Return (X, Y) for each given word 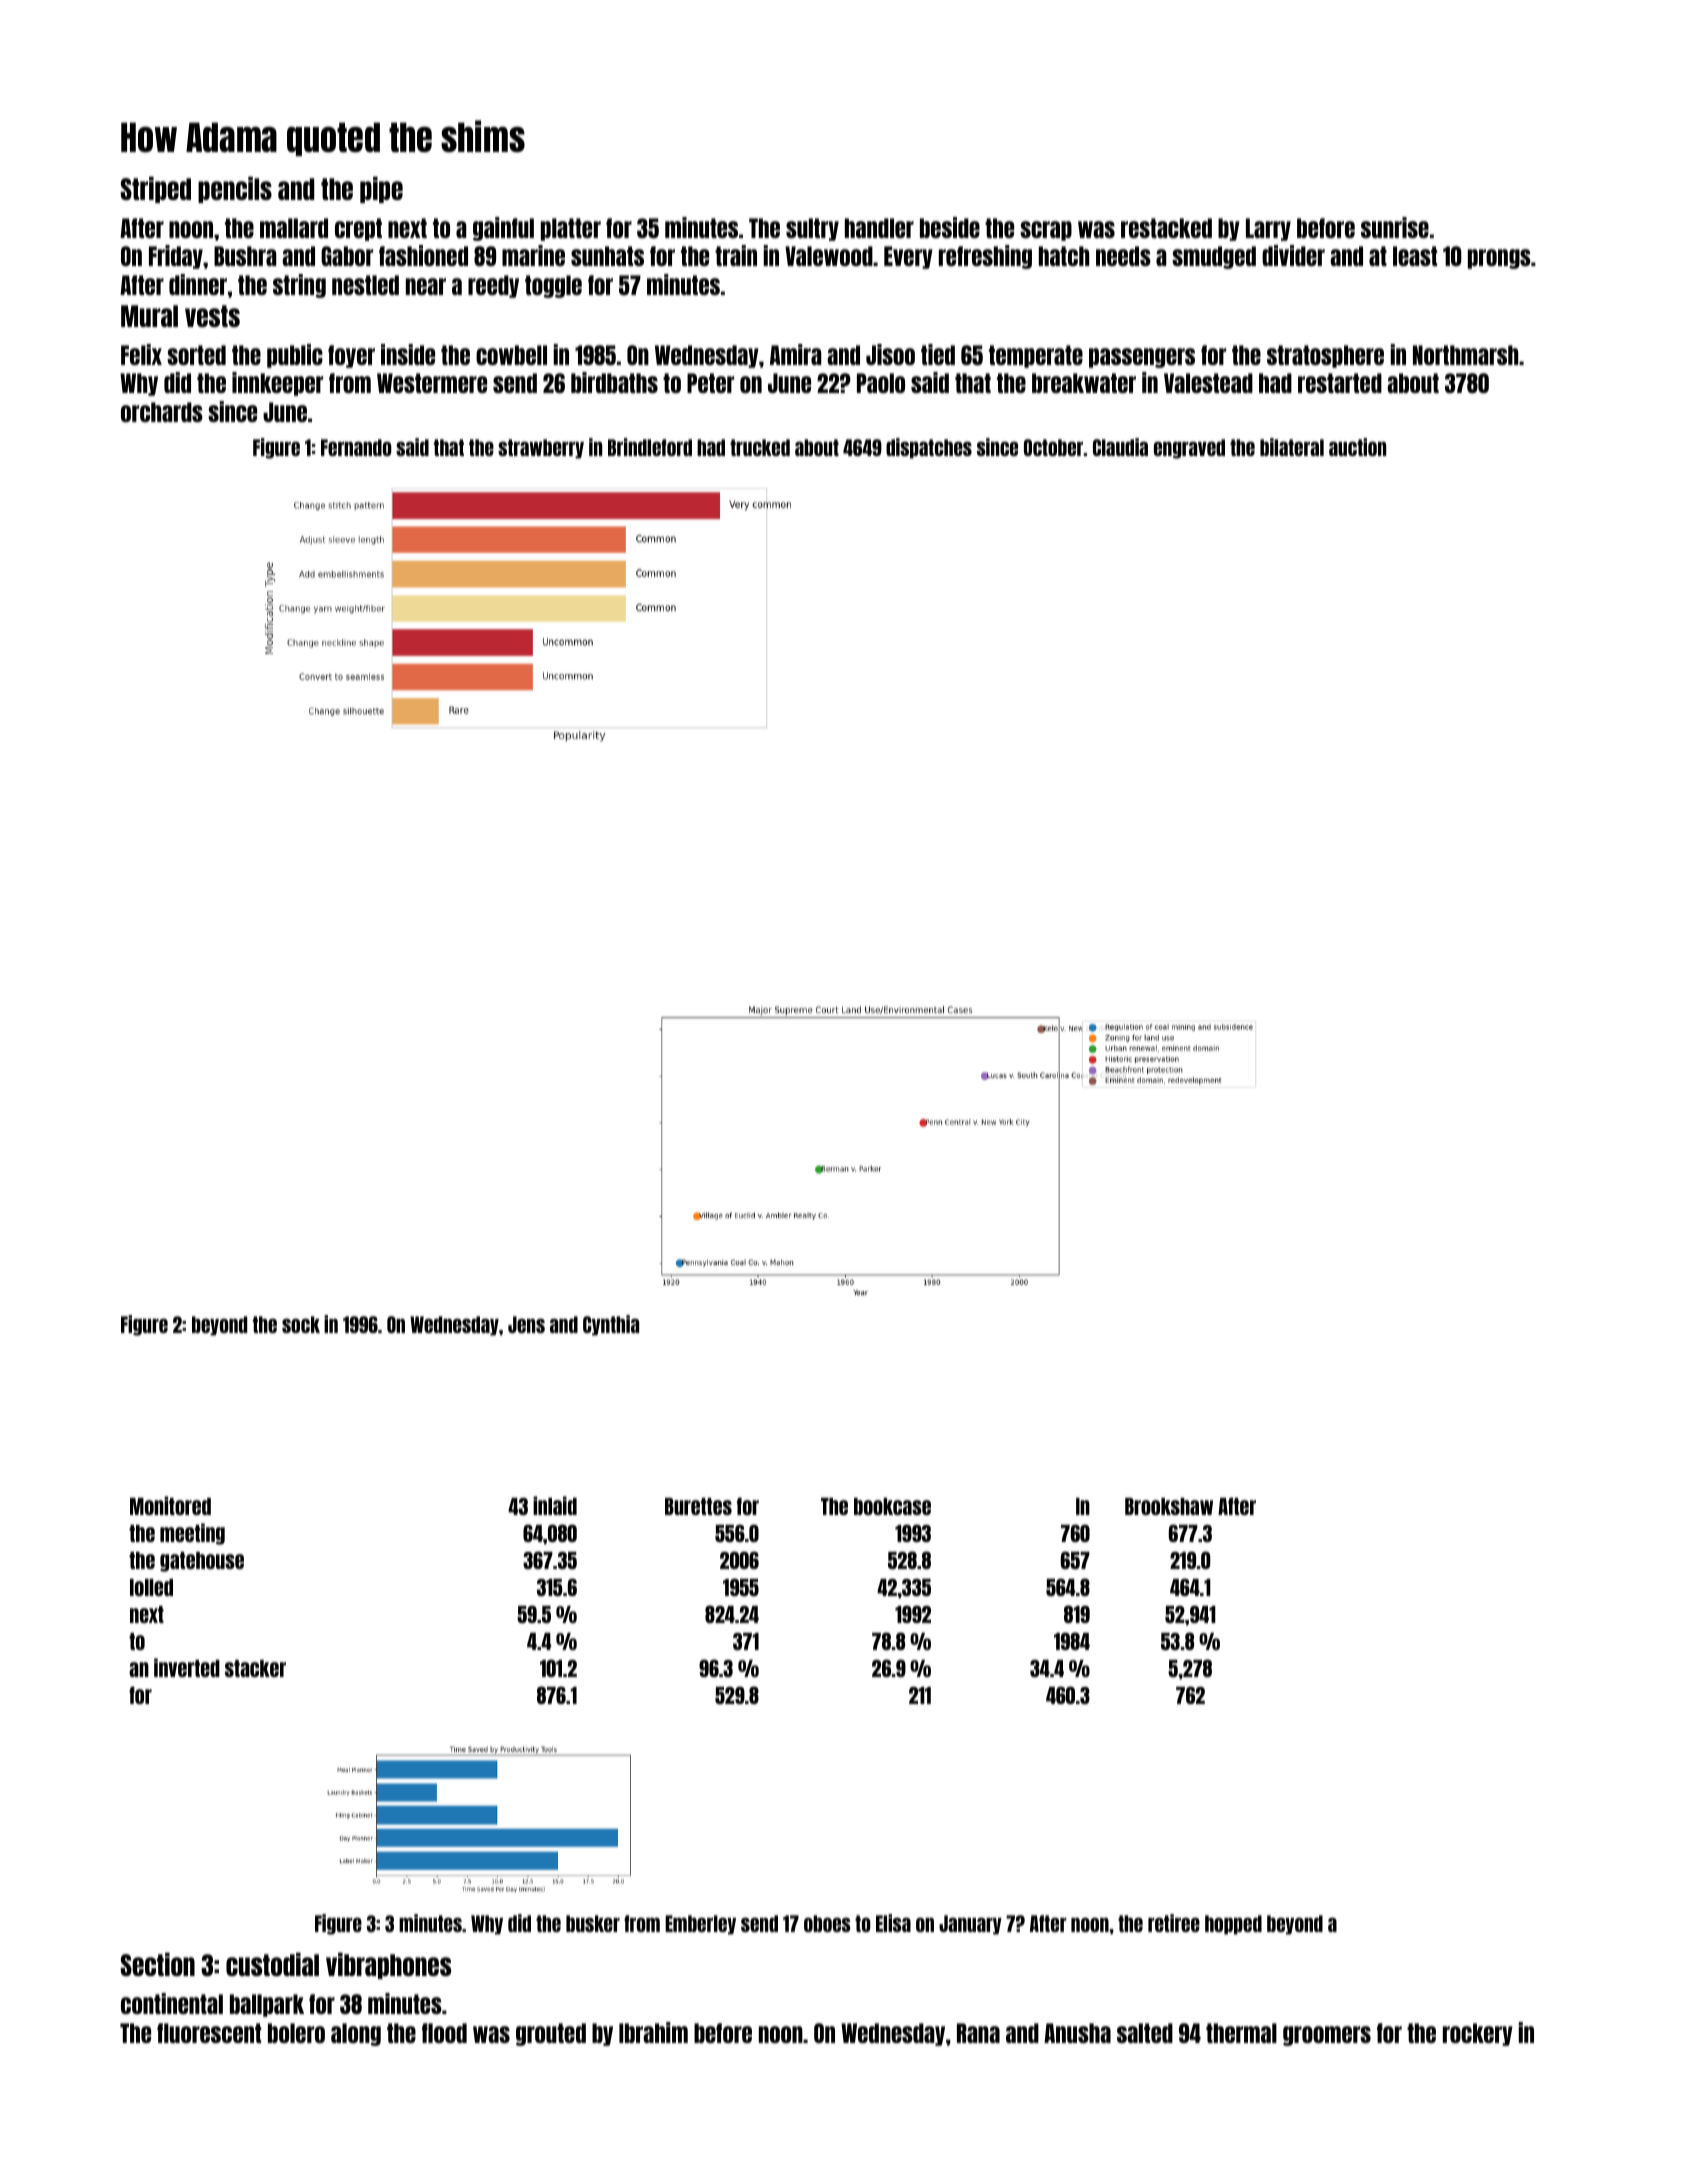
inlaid (555, 1505)
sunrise (1395, 227)
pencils (235, 189)
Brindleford (650, 447)
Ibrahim (653, 2032)
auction (1357, 447)
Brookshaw (1169, 1506)
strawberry (541, 449)
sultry (812, 229)
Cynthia (611, 1325)
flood (444, 2033)
